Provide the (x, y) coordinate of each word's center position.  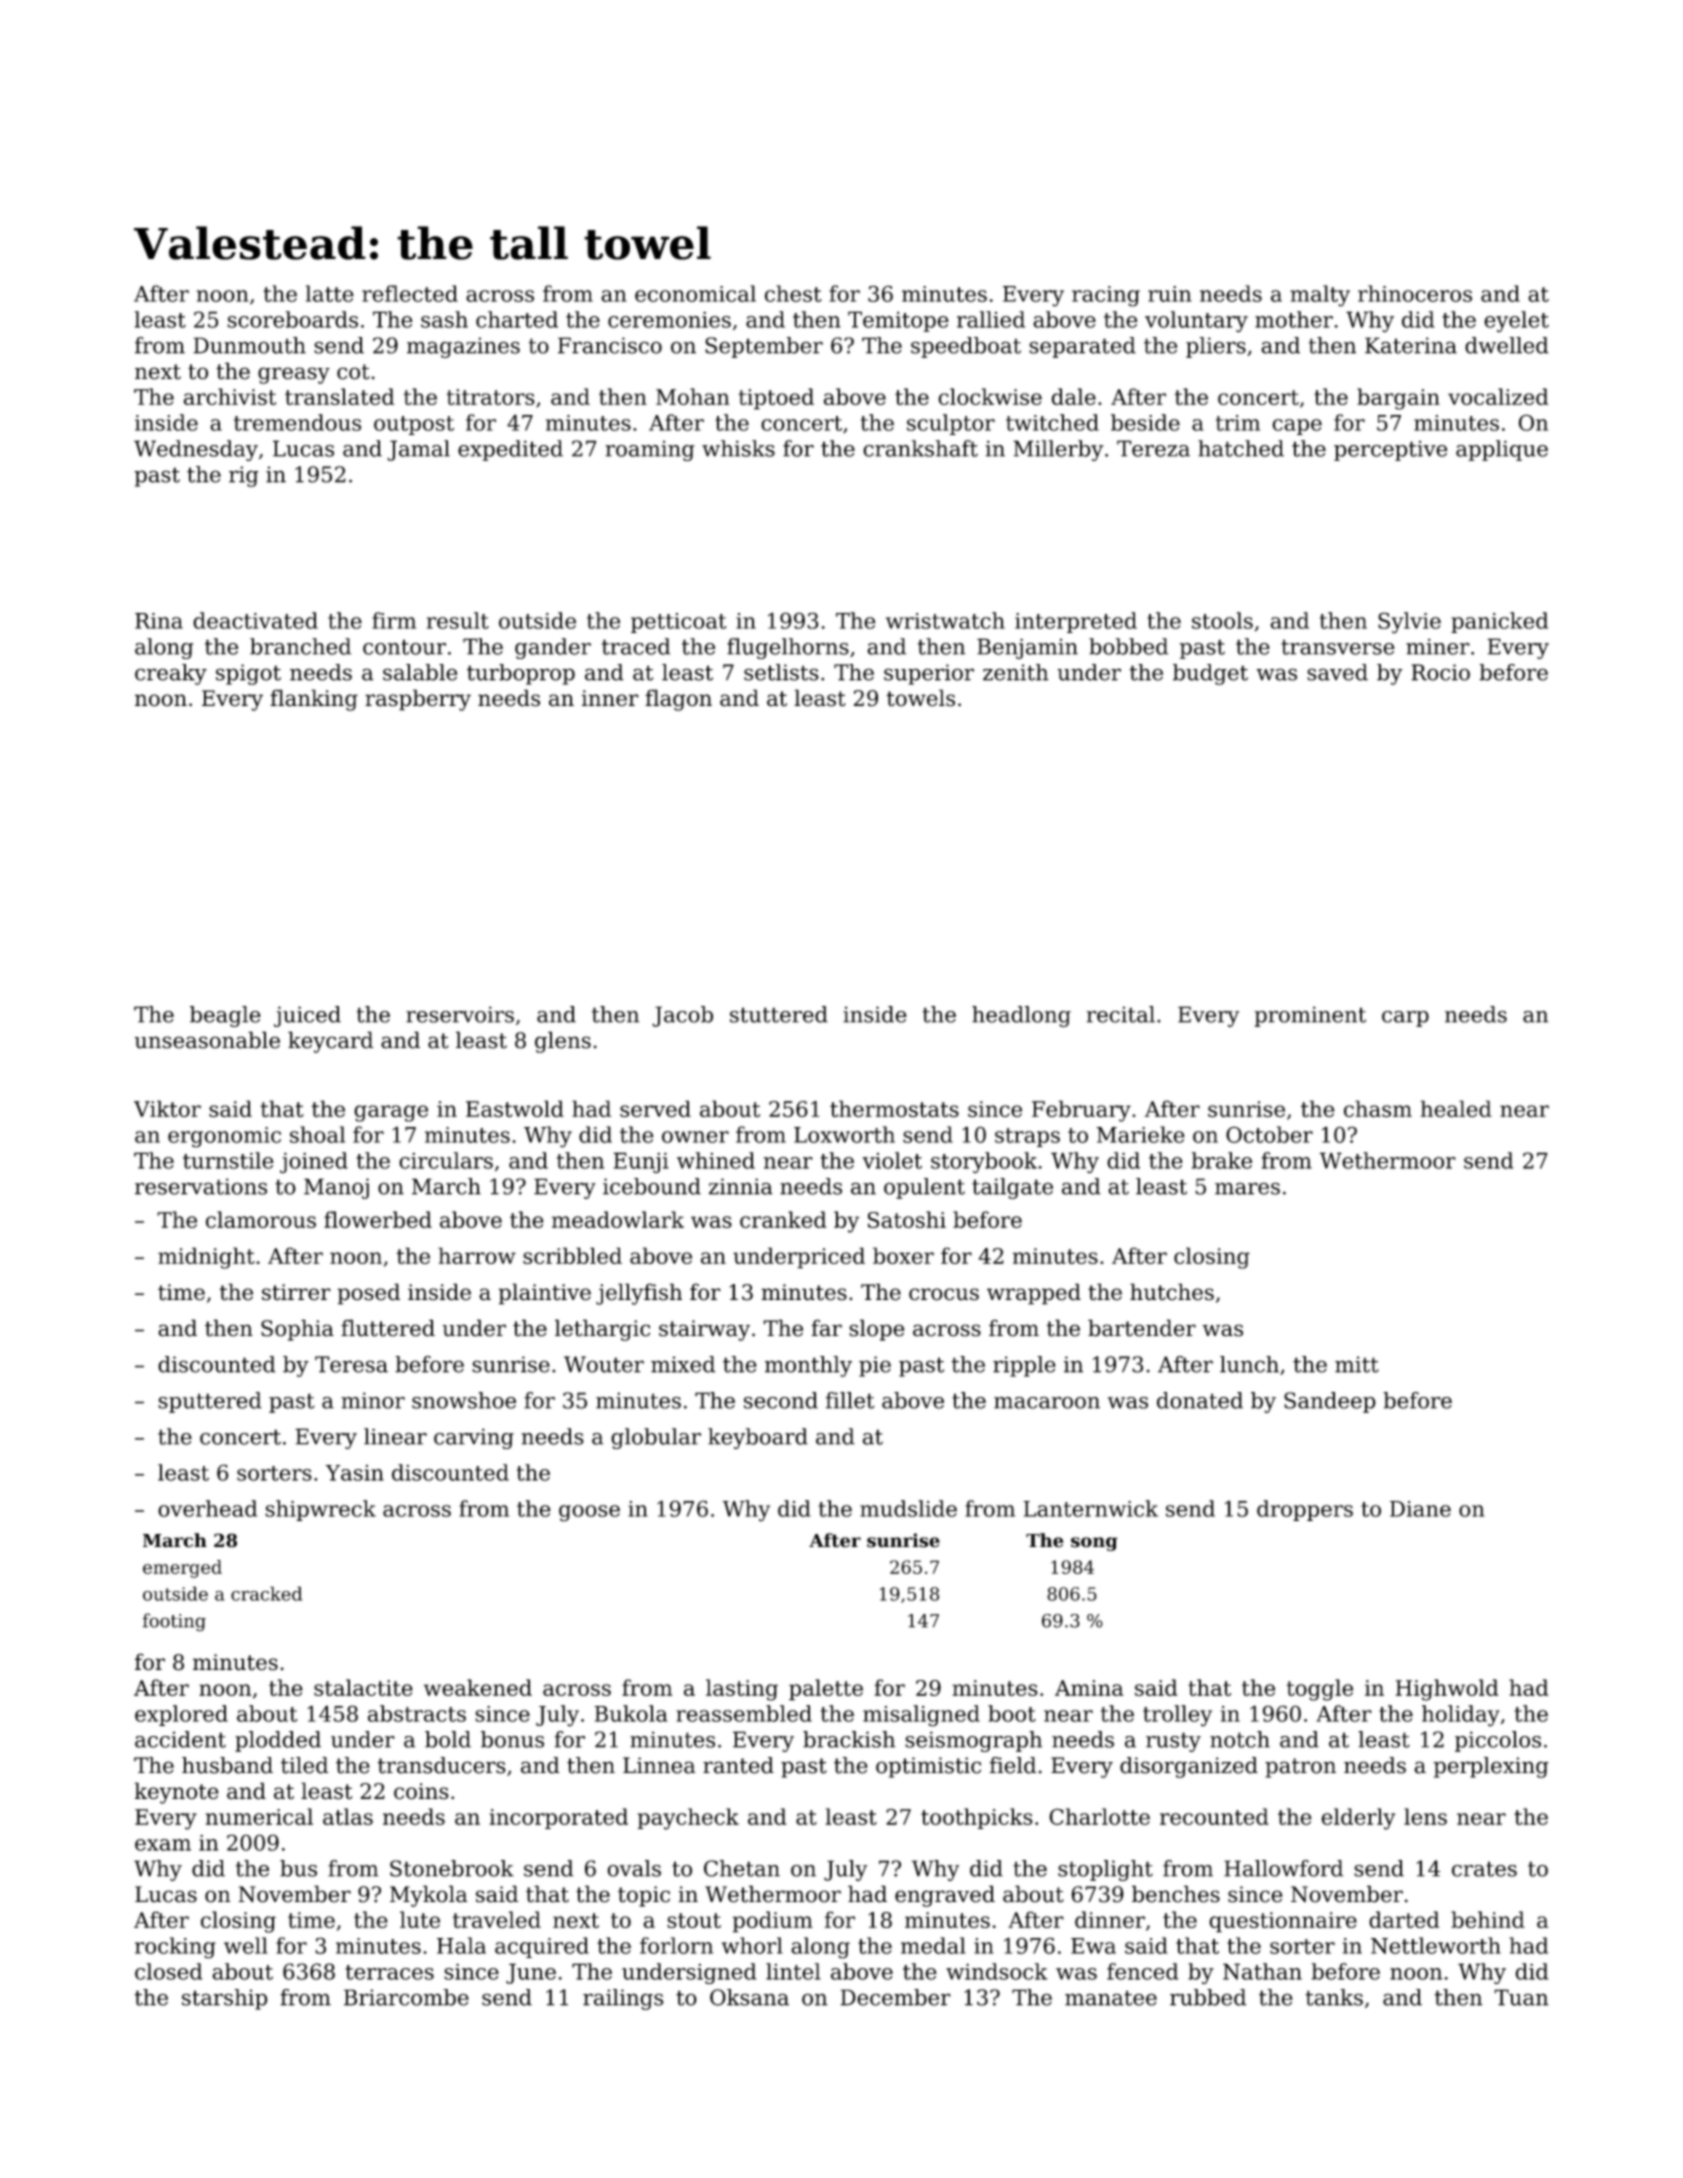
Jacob (682, 1016)
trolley (1177, 1716)
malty (1320, 296)
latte (330, 293)
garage (391, 1113)
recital (1121, 1014)
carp (1405, 1019)
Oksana (749, 1997)
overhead (207, 1508)
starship (225, 1999)
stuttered (779, 1014)
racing (1106, 296)
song (1094, 1544)
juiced (307, 1016)
